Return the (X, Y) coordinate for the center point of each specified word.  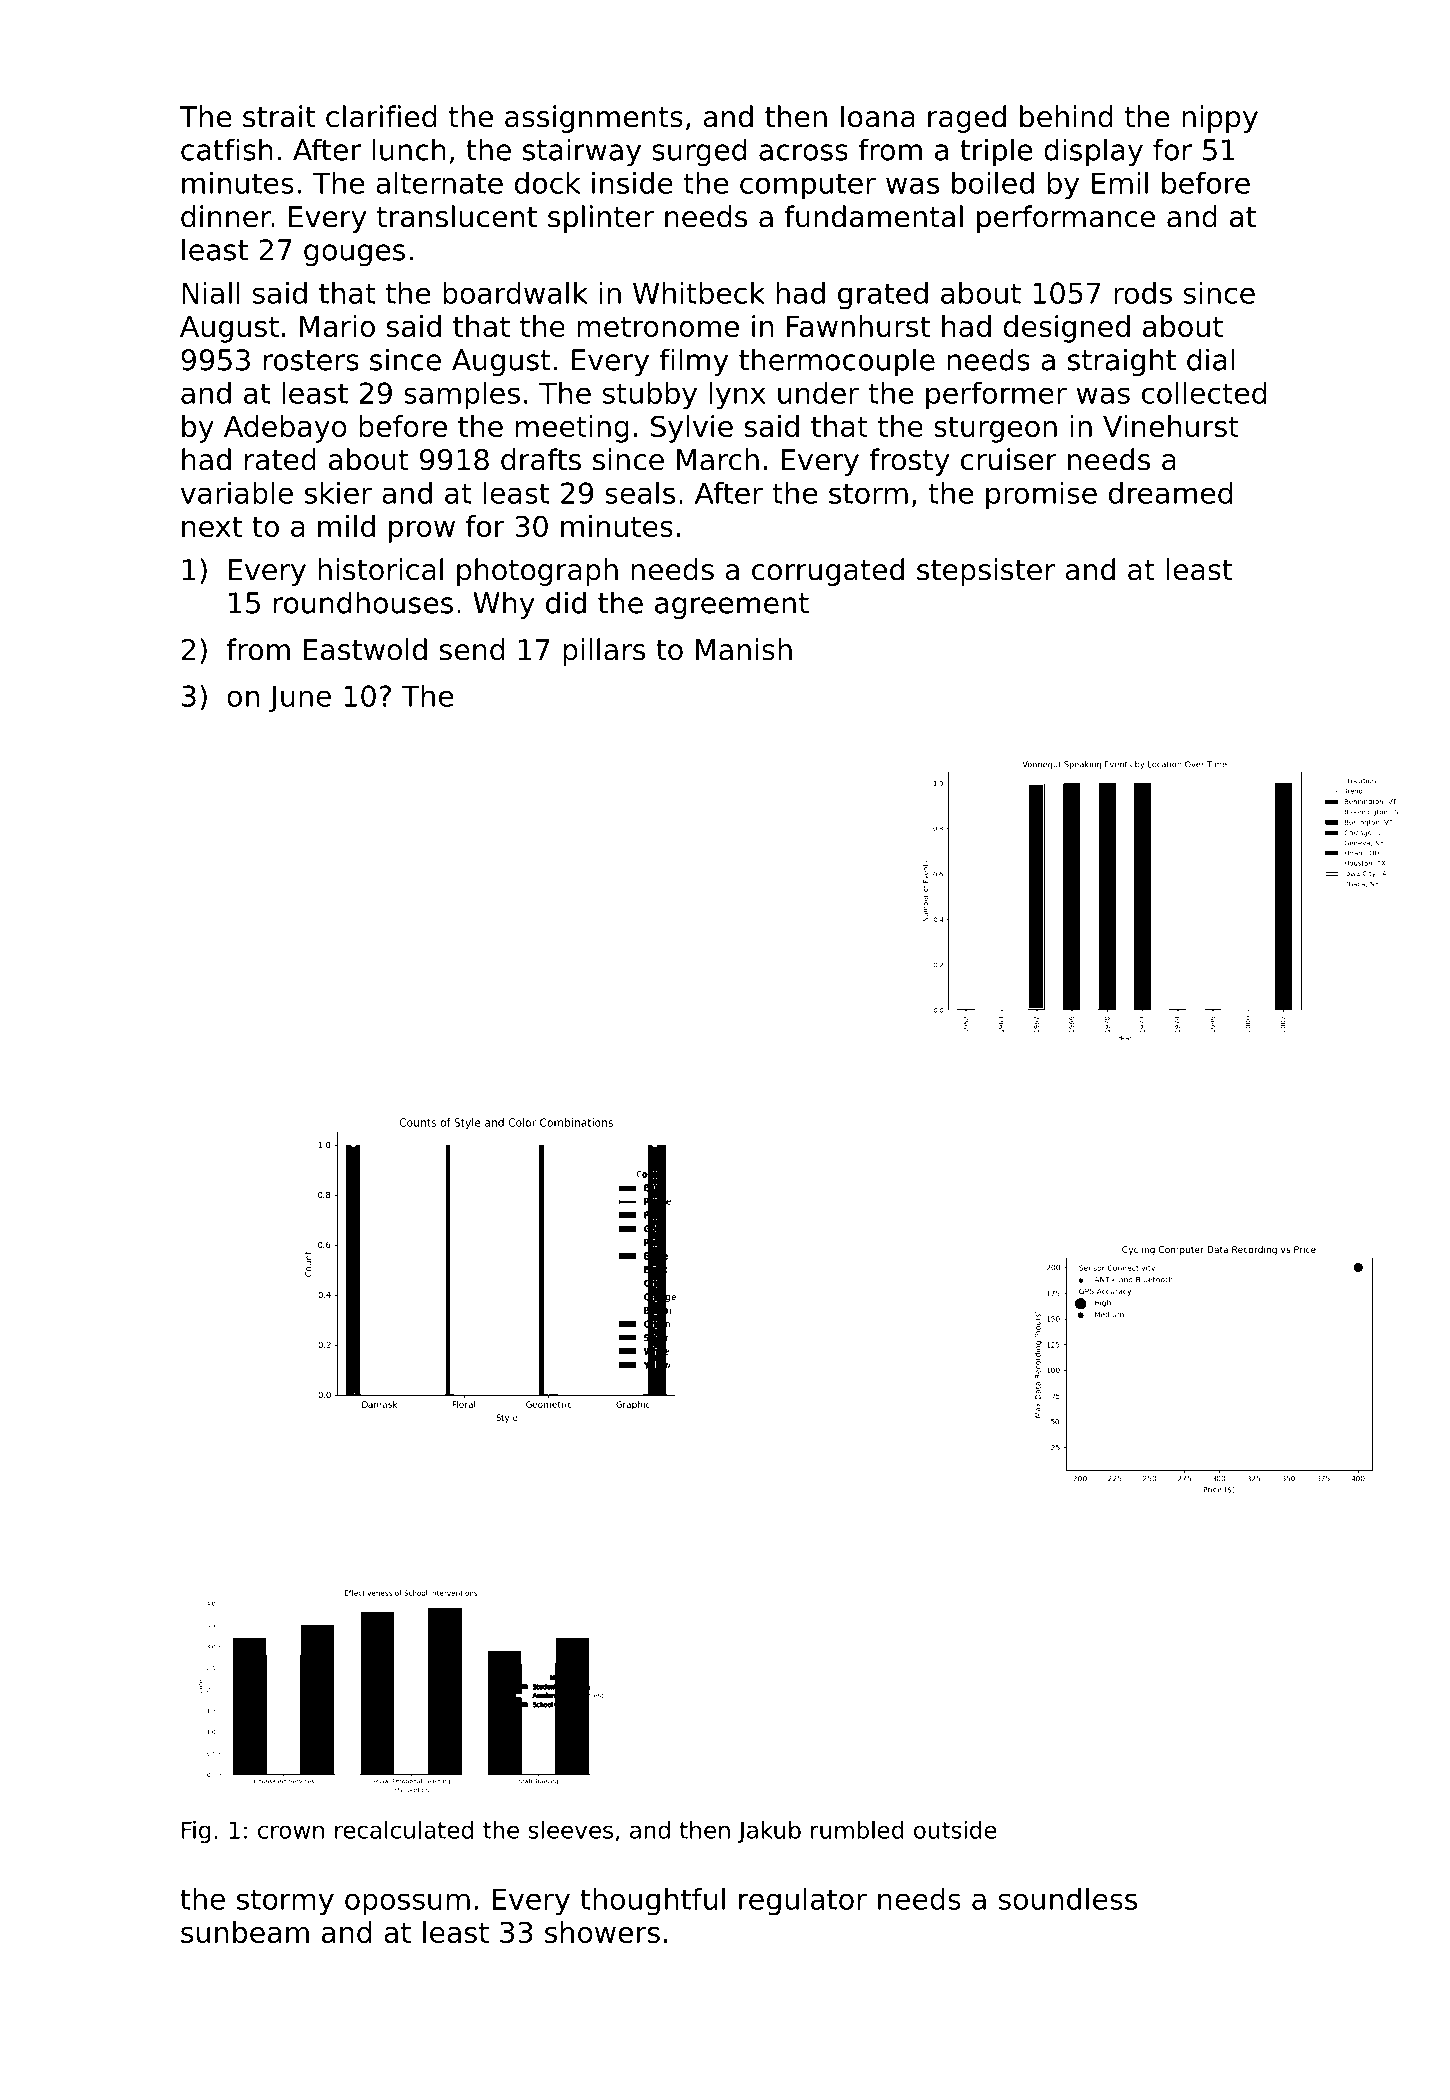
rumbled (857, 1830)
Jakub (769, 1832)
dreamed (1170, 493)
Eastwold (365, 649)
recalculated (404, 1830)
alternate (439, 183)
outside (955, 1830)
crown (291, 1832)
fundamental (873, 216)
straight (1122, 362)
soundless (1068, 1899)
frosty (909, 462)
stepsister (986, 572)
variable (237, 493)
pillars (604, 652)
